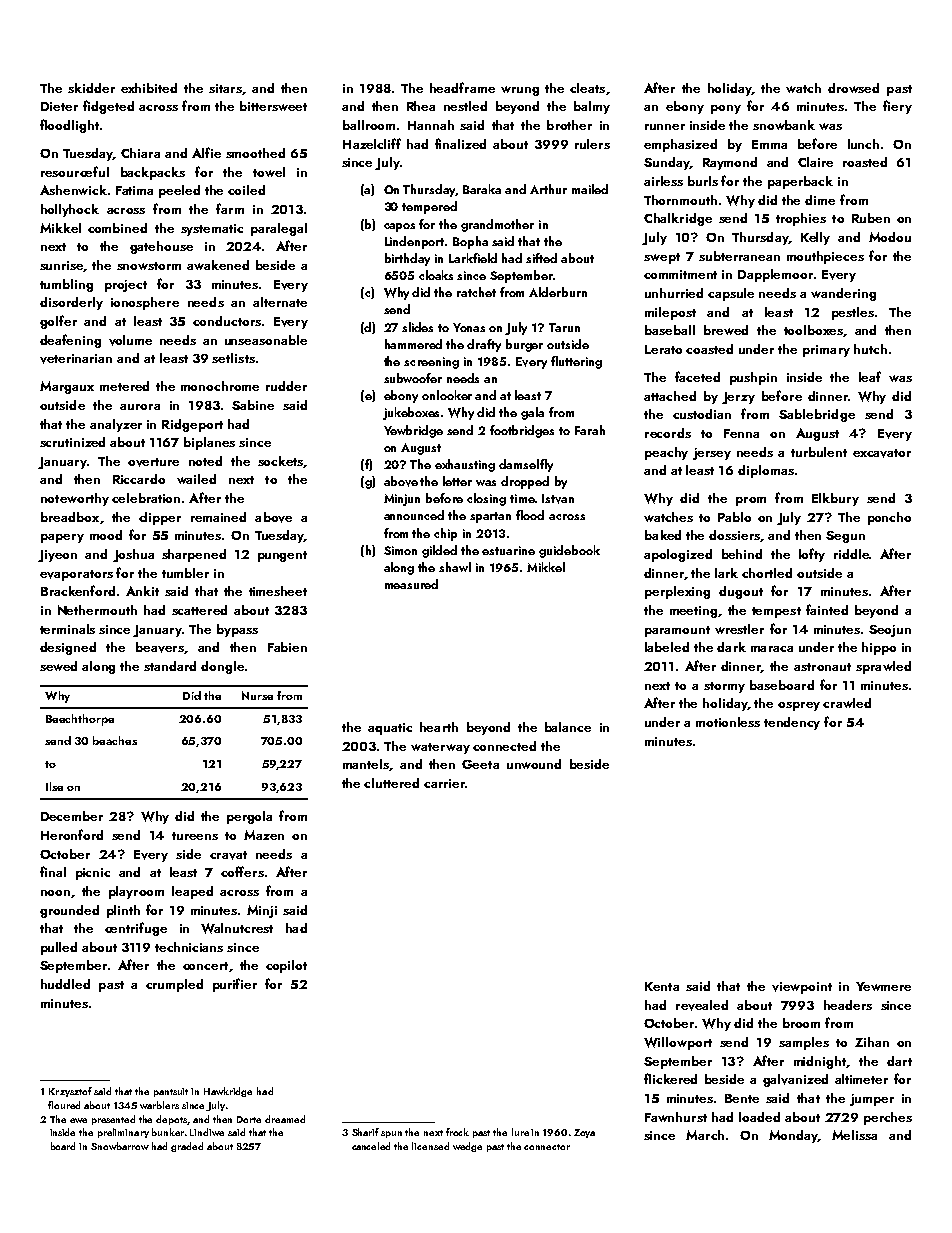 This screenshot has height=1233, width=952. What do you see at coordinates (547, 1147) in the screenshot?
I see `connector` at bounding box center [547, 1147].
